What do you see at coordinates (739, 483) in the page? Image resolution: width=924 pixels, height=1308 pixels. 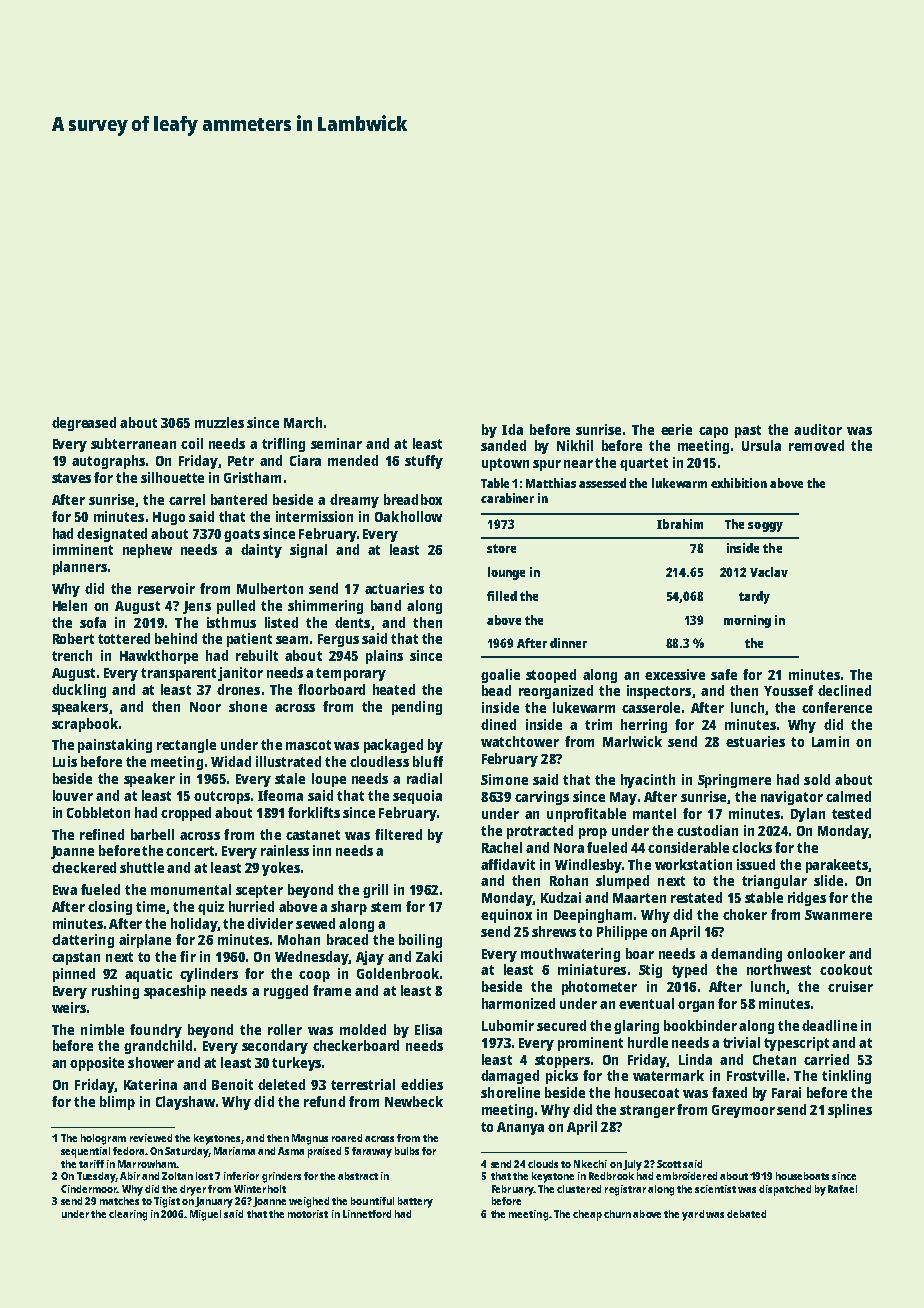 I see `exhibition` at bounding box center [739, 483].
